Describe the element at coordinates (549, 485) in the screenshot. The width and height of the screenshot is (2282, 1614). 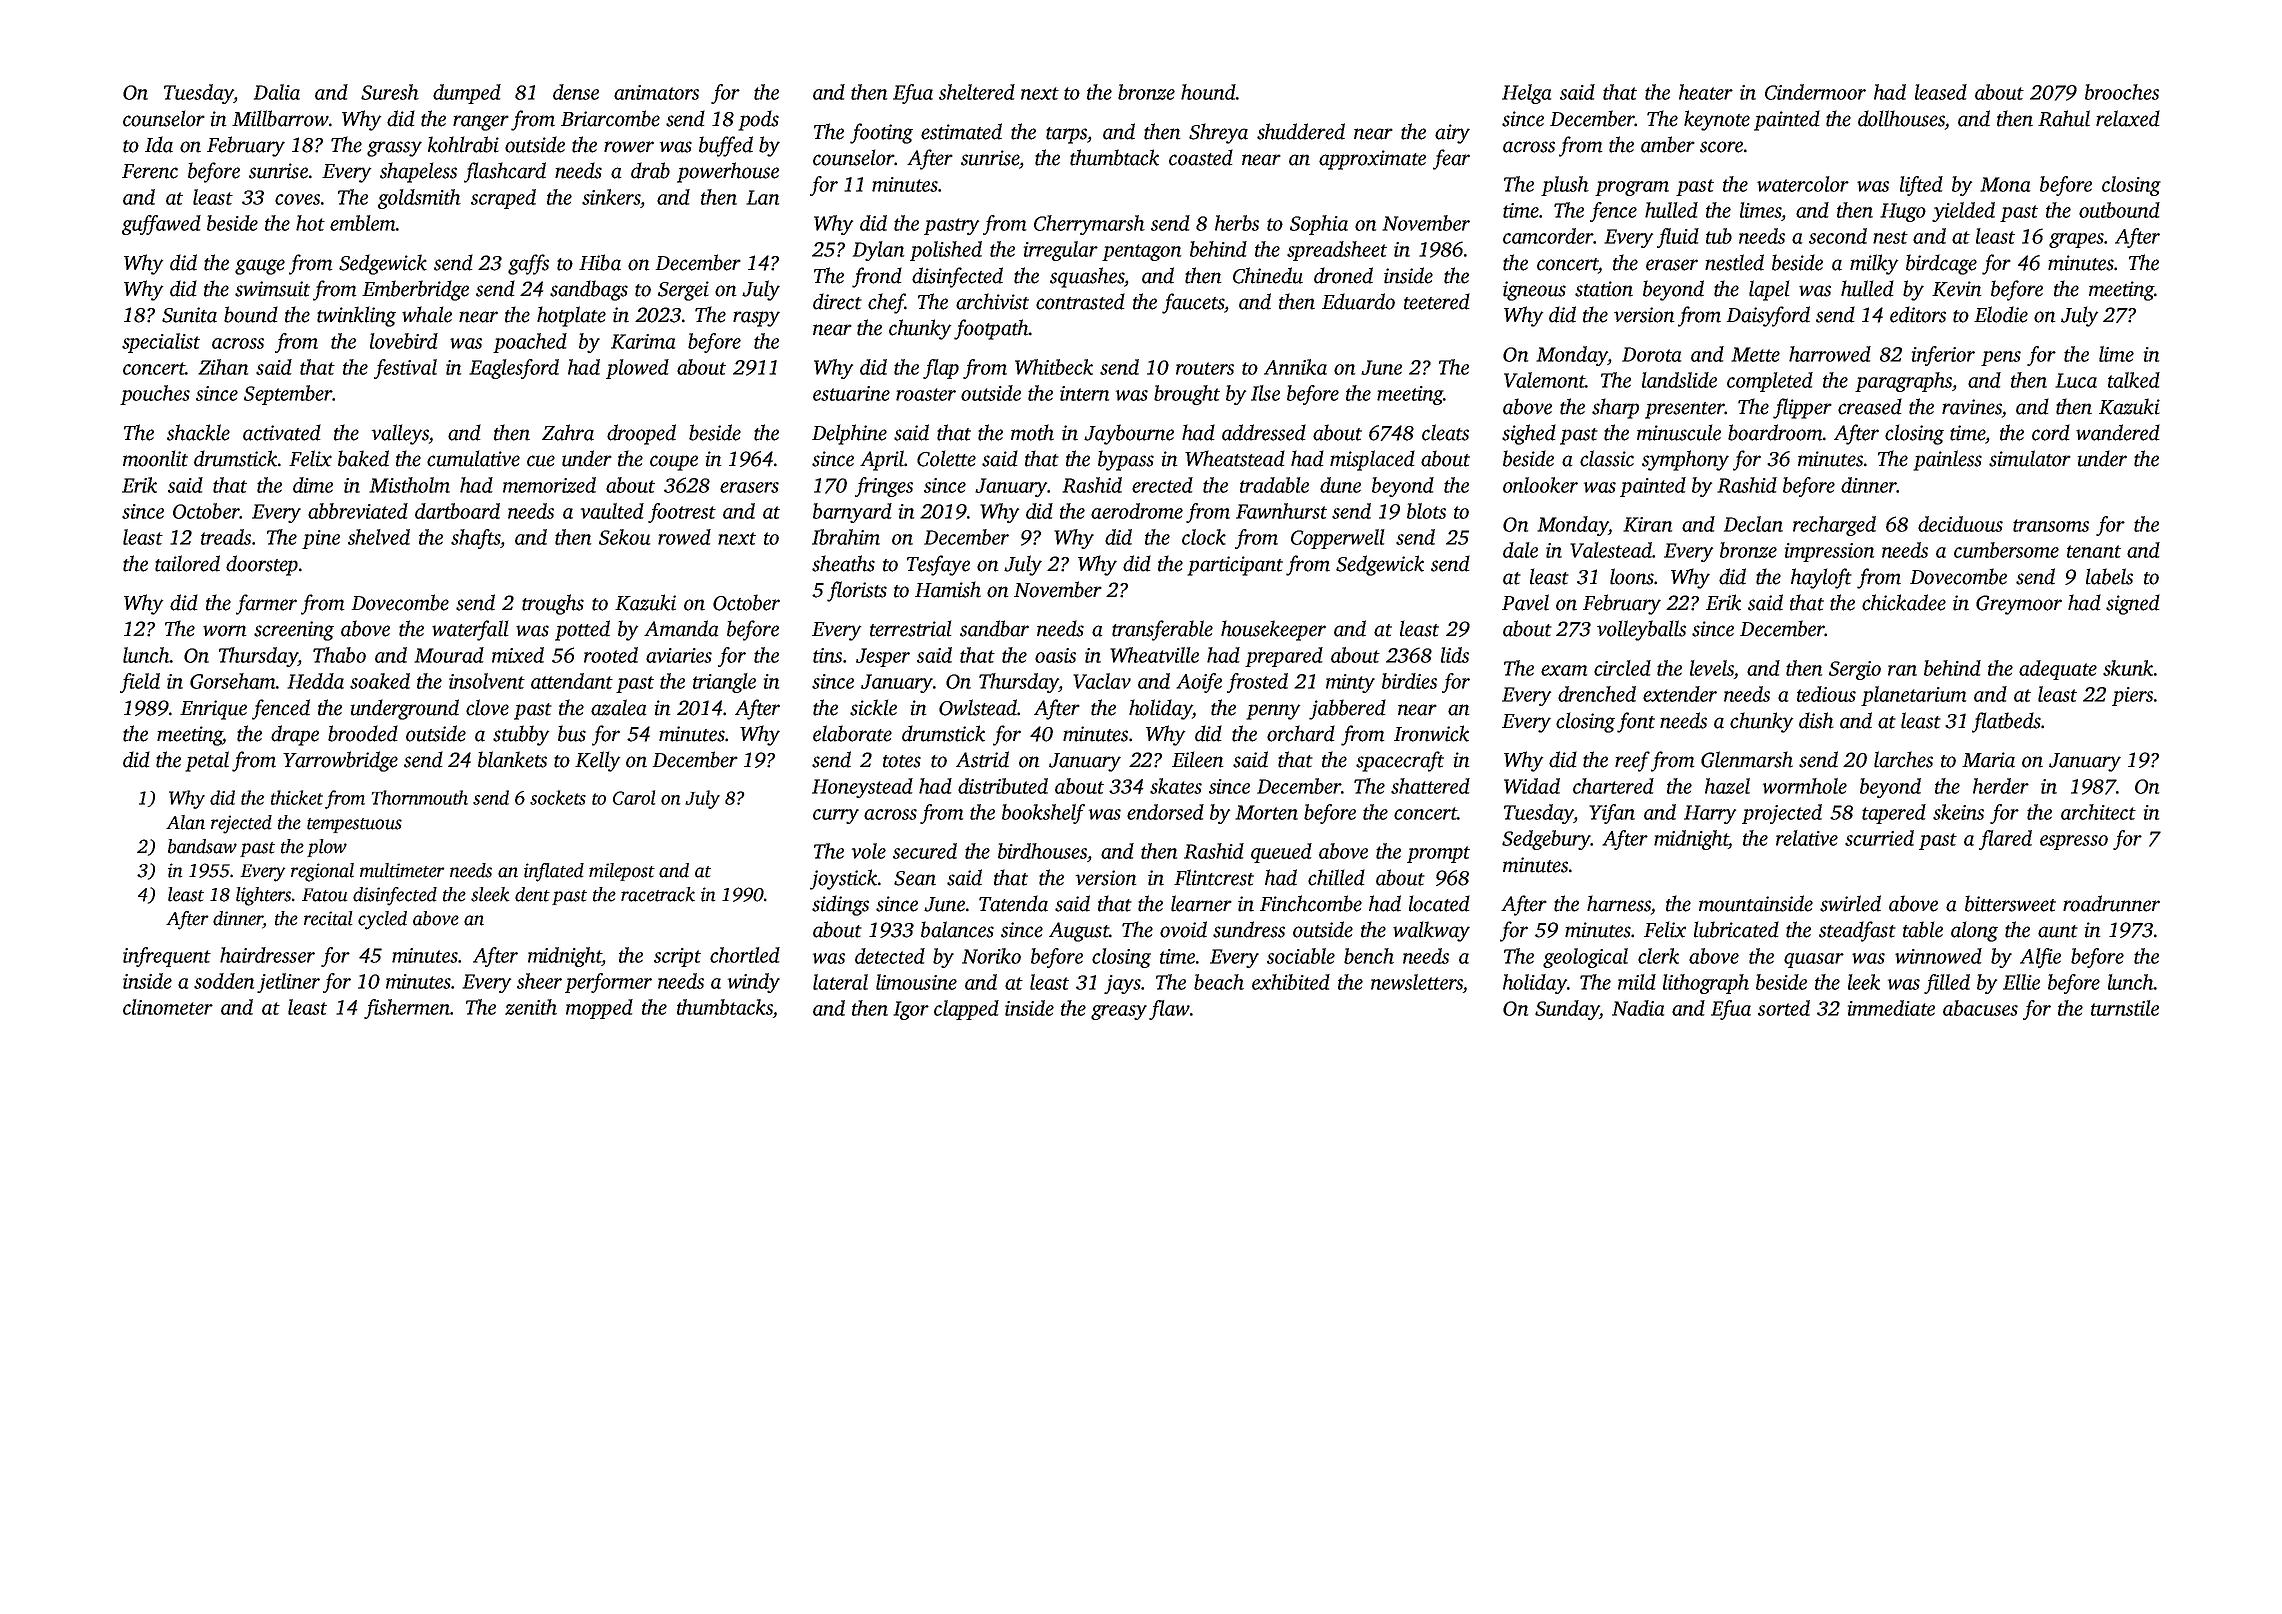
I see `memorized` at that location.
